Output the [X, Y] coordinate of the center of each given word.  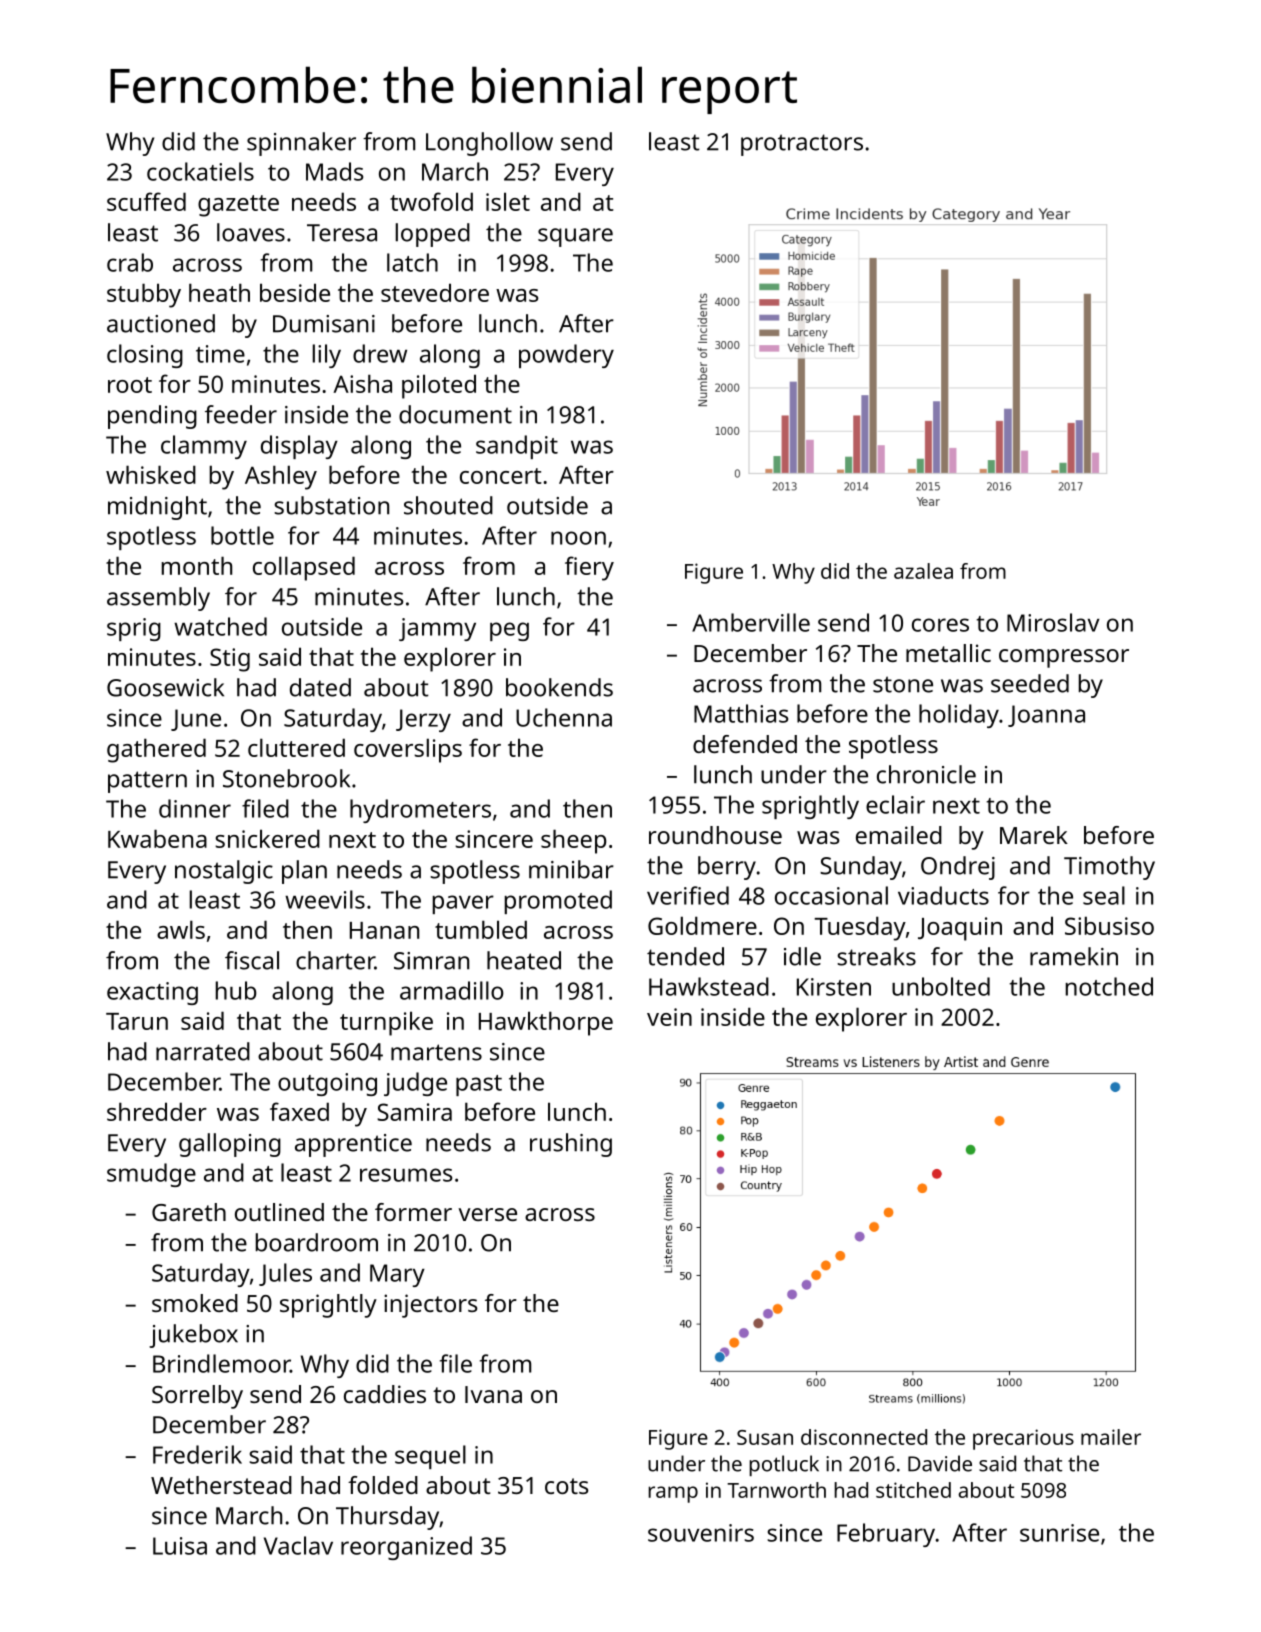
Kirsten [834, 987]
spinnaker [301, 144]
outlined [279, 1212]
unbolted [941, 986]
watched [220, 626]
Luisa [180, 1546]
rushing [571, 1145]
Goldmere [702, 925]
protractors [802, 145]
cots [567, 1486]
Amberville [751, 622]
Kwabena [157, 838]
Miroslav [1053, 622]
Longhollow [489, 144]
